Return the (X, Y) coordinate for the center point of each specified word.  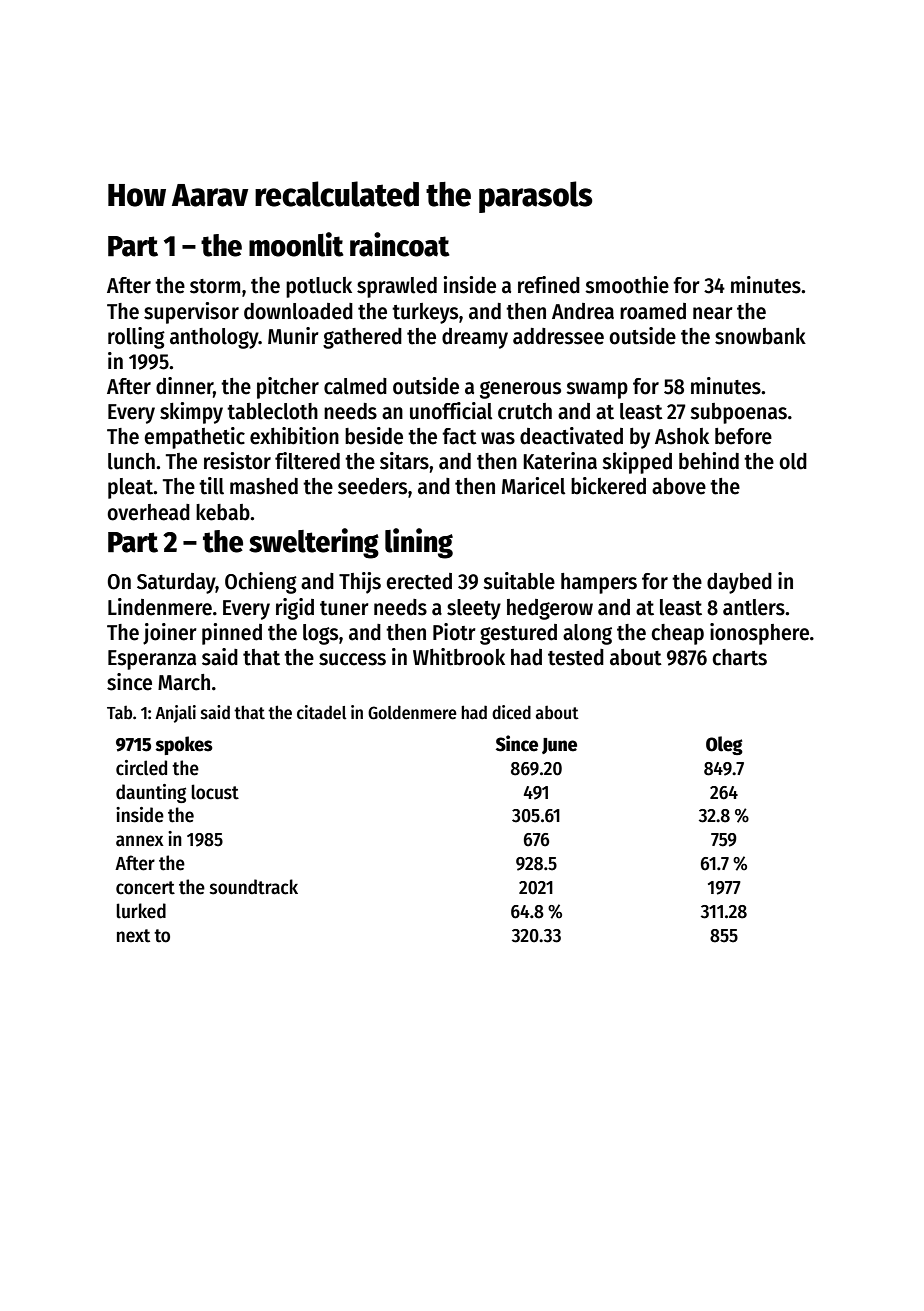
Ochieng (261, 583)
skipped (637, 463)
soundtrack (254, 887)
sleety (474, 609)
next (133, 936)
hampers (599, 583)
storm (215, 286)
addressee (558, 336)
